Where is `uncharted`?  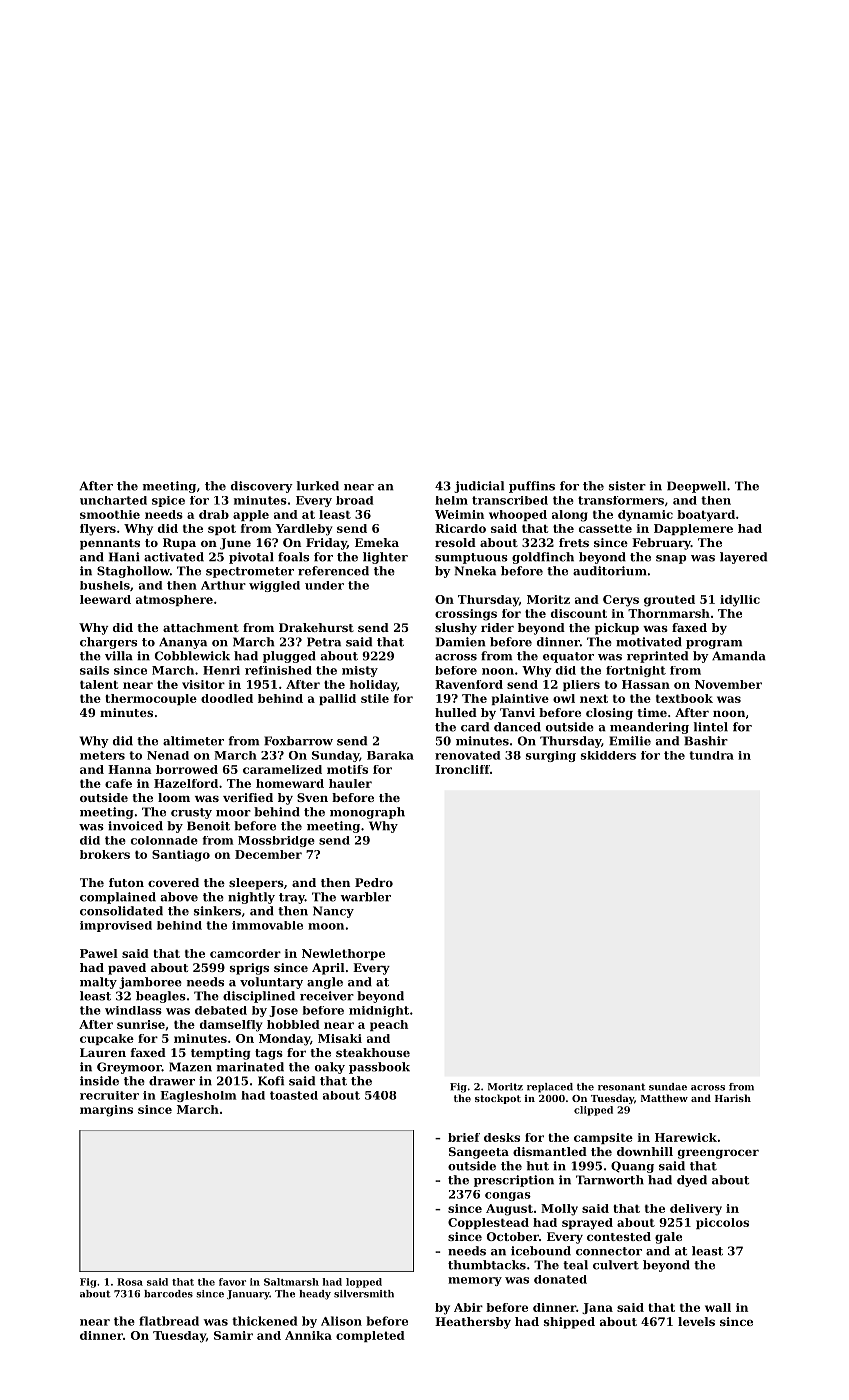
uncharted is located at coordinates (113, 500).
